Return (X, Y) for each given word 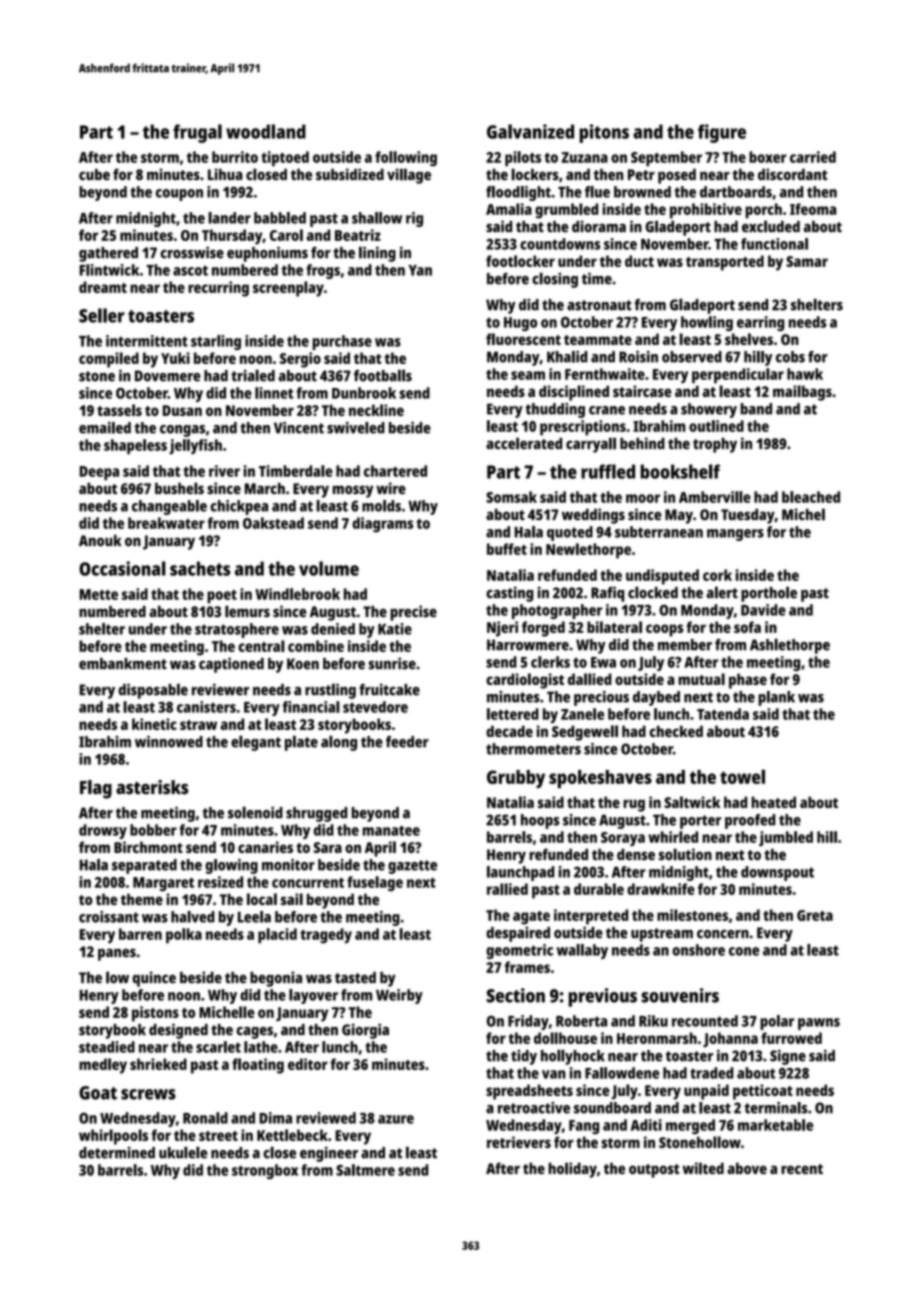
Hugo (520, 324)
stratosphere (237, 630)
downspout (777, 873)
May (679, 516)
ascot (190, 270)
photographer (557, 611)
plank (776, 698)
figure (722, 133)
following (406, 159)
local (262, 899)
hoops (540, 821)
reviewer (220, 689)
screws (148, 1094)
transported (725, 263)
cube (94, 174)
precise (413, 613)
